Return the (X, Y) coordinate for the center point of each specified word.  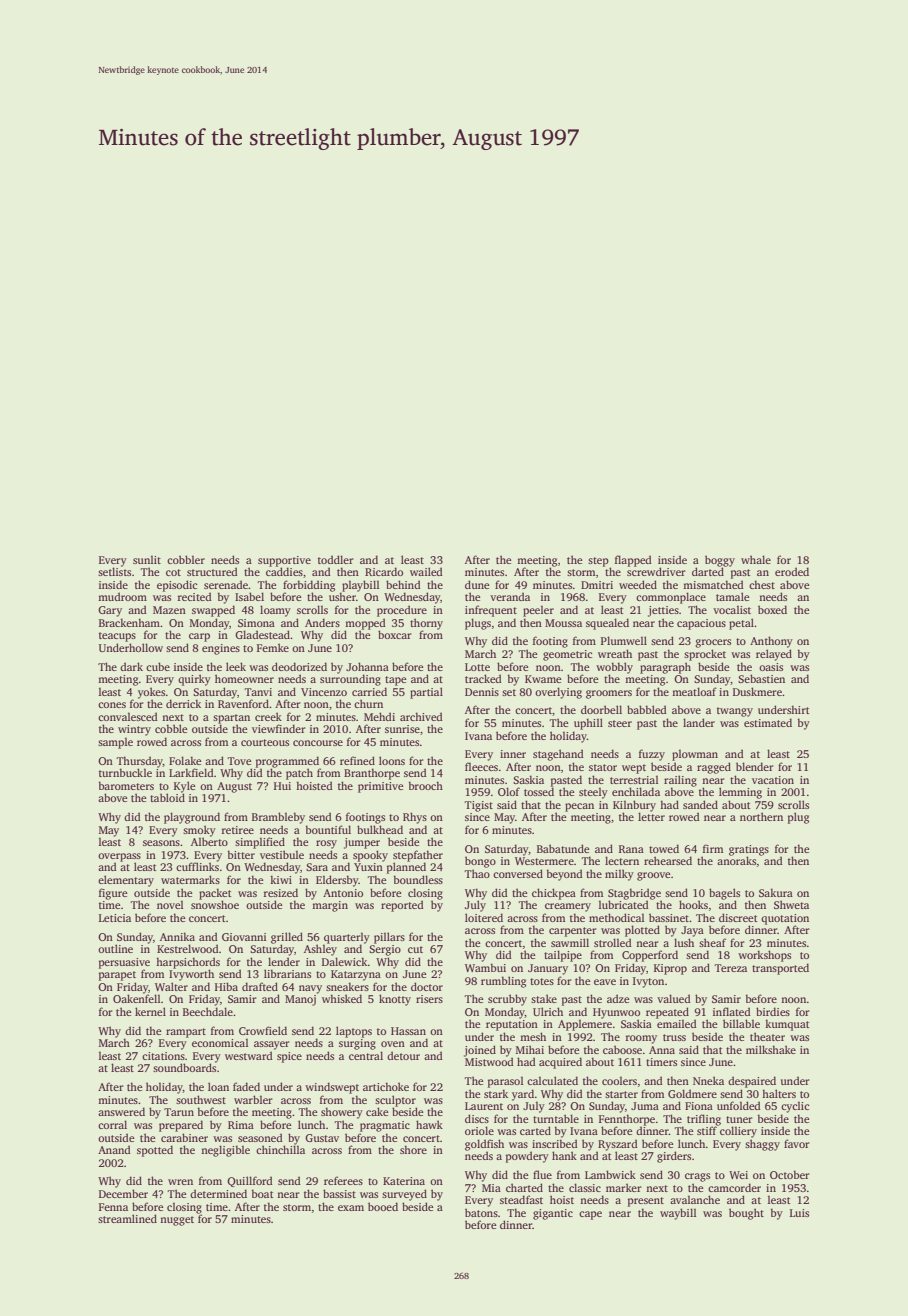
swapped (213, 611)
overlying (558, 693)
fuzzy (652, 755)
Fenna (113, 1207)
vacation (773, 780)
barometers (126, 785)
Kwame (543, 679)
